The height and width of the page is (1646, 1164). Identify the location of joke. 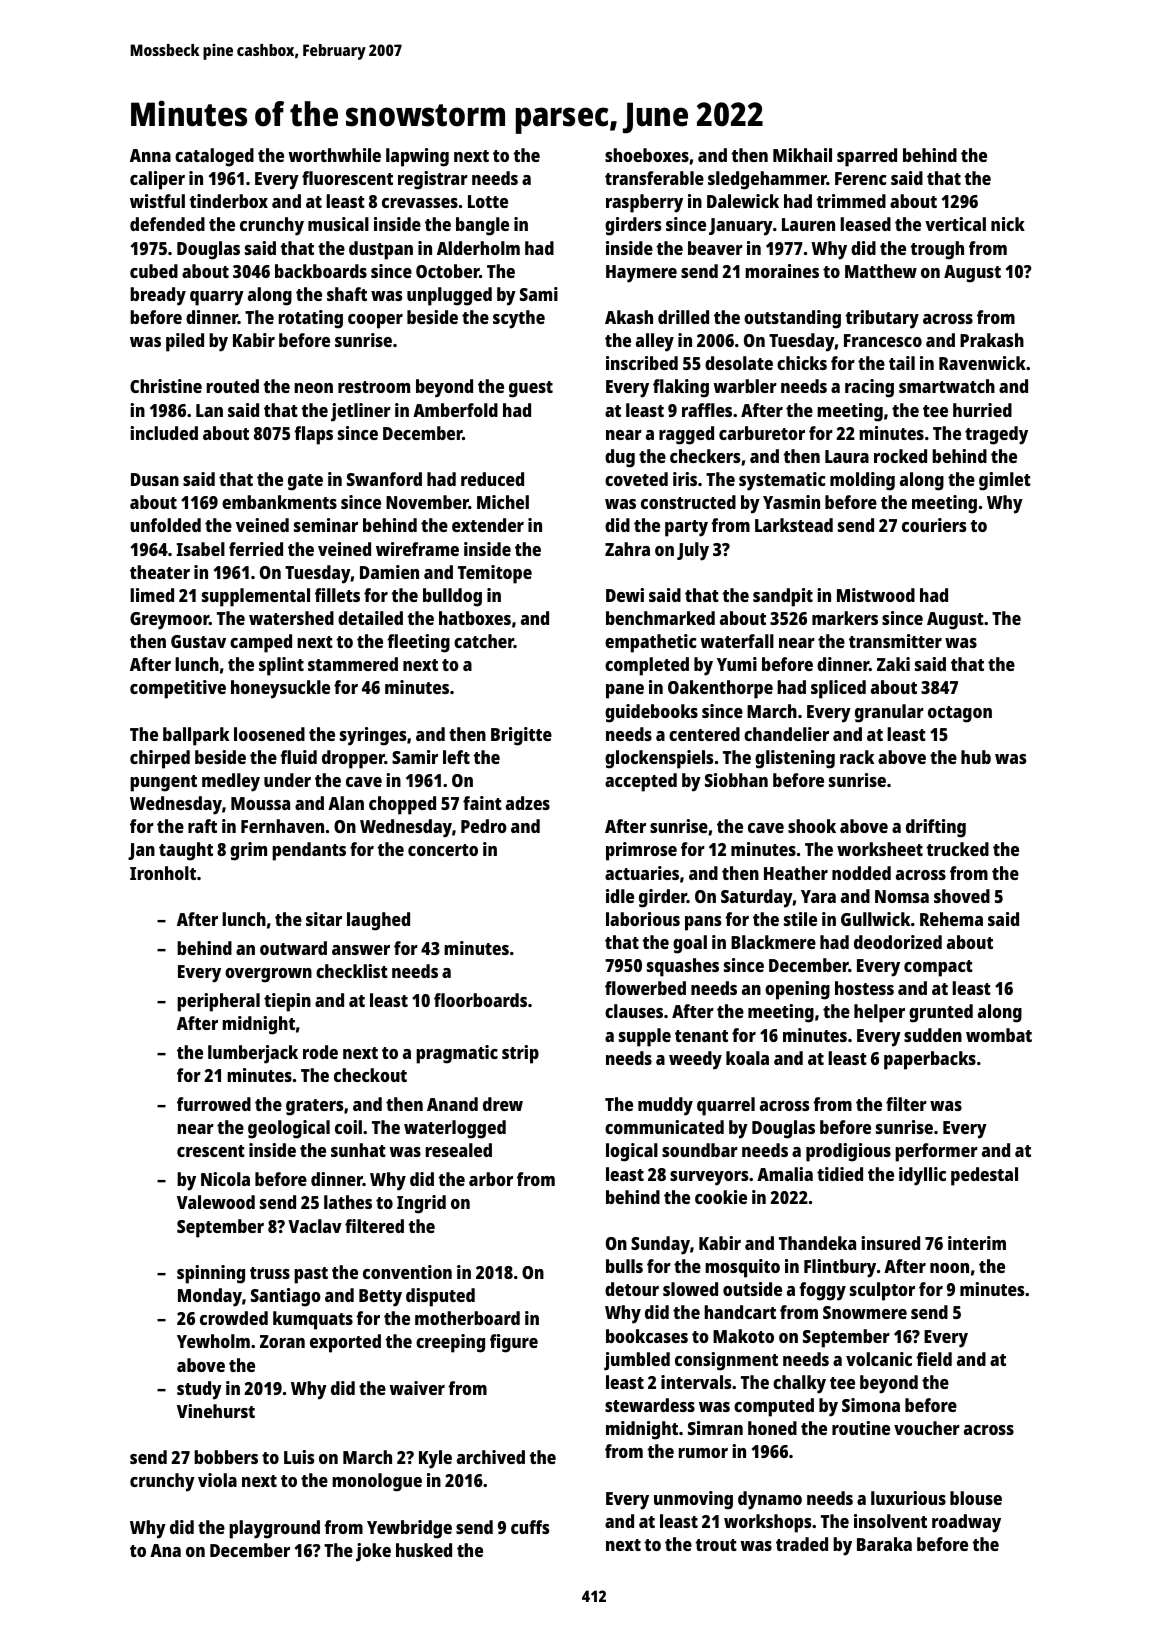
(373, 1552).
